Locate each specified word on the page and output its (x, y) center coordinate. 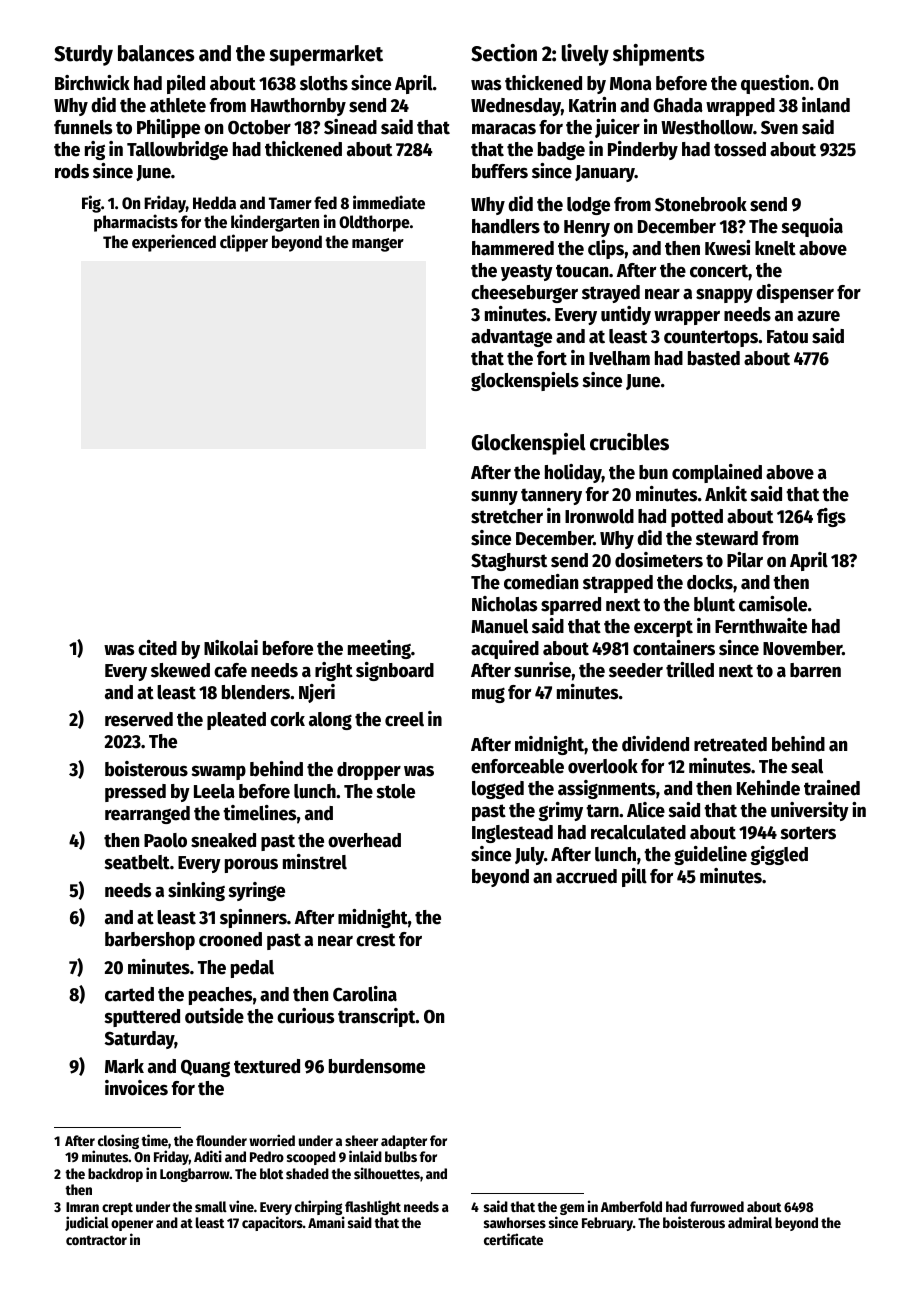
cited (157, 648)
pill (634, 877)
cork (287, 719)
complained (717, 473)
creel (404, 719)
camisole (773, 604)
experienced (174, 243)
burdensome (377, 1066)
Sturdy (83, 55)
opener (132, 1225)
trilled (690, 670)
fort (552, 358)
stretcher (507, 516)
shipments (659, 55)
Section (504, 53)
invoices (136, 1088)
